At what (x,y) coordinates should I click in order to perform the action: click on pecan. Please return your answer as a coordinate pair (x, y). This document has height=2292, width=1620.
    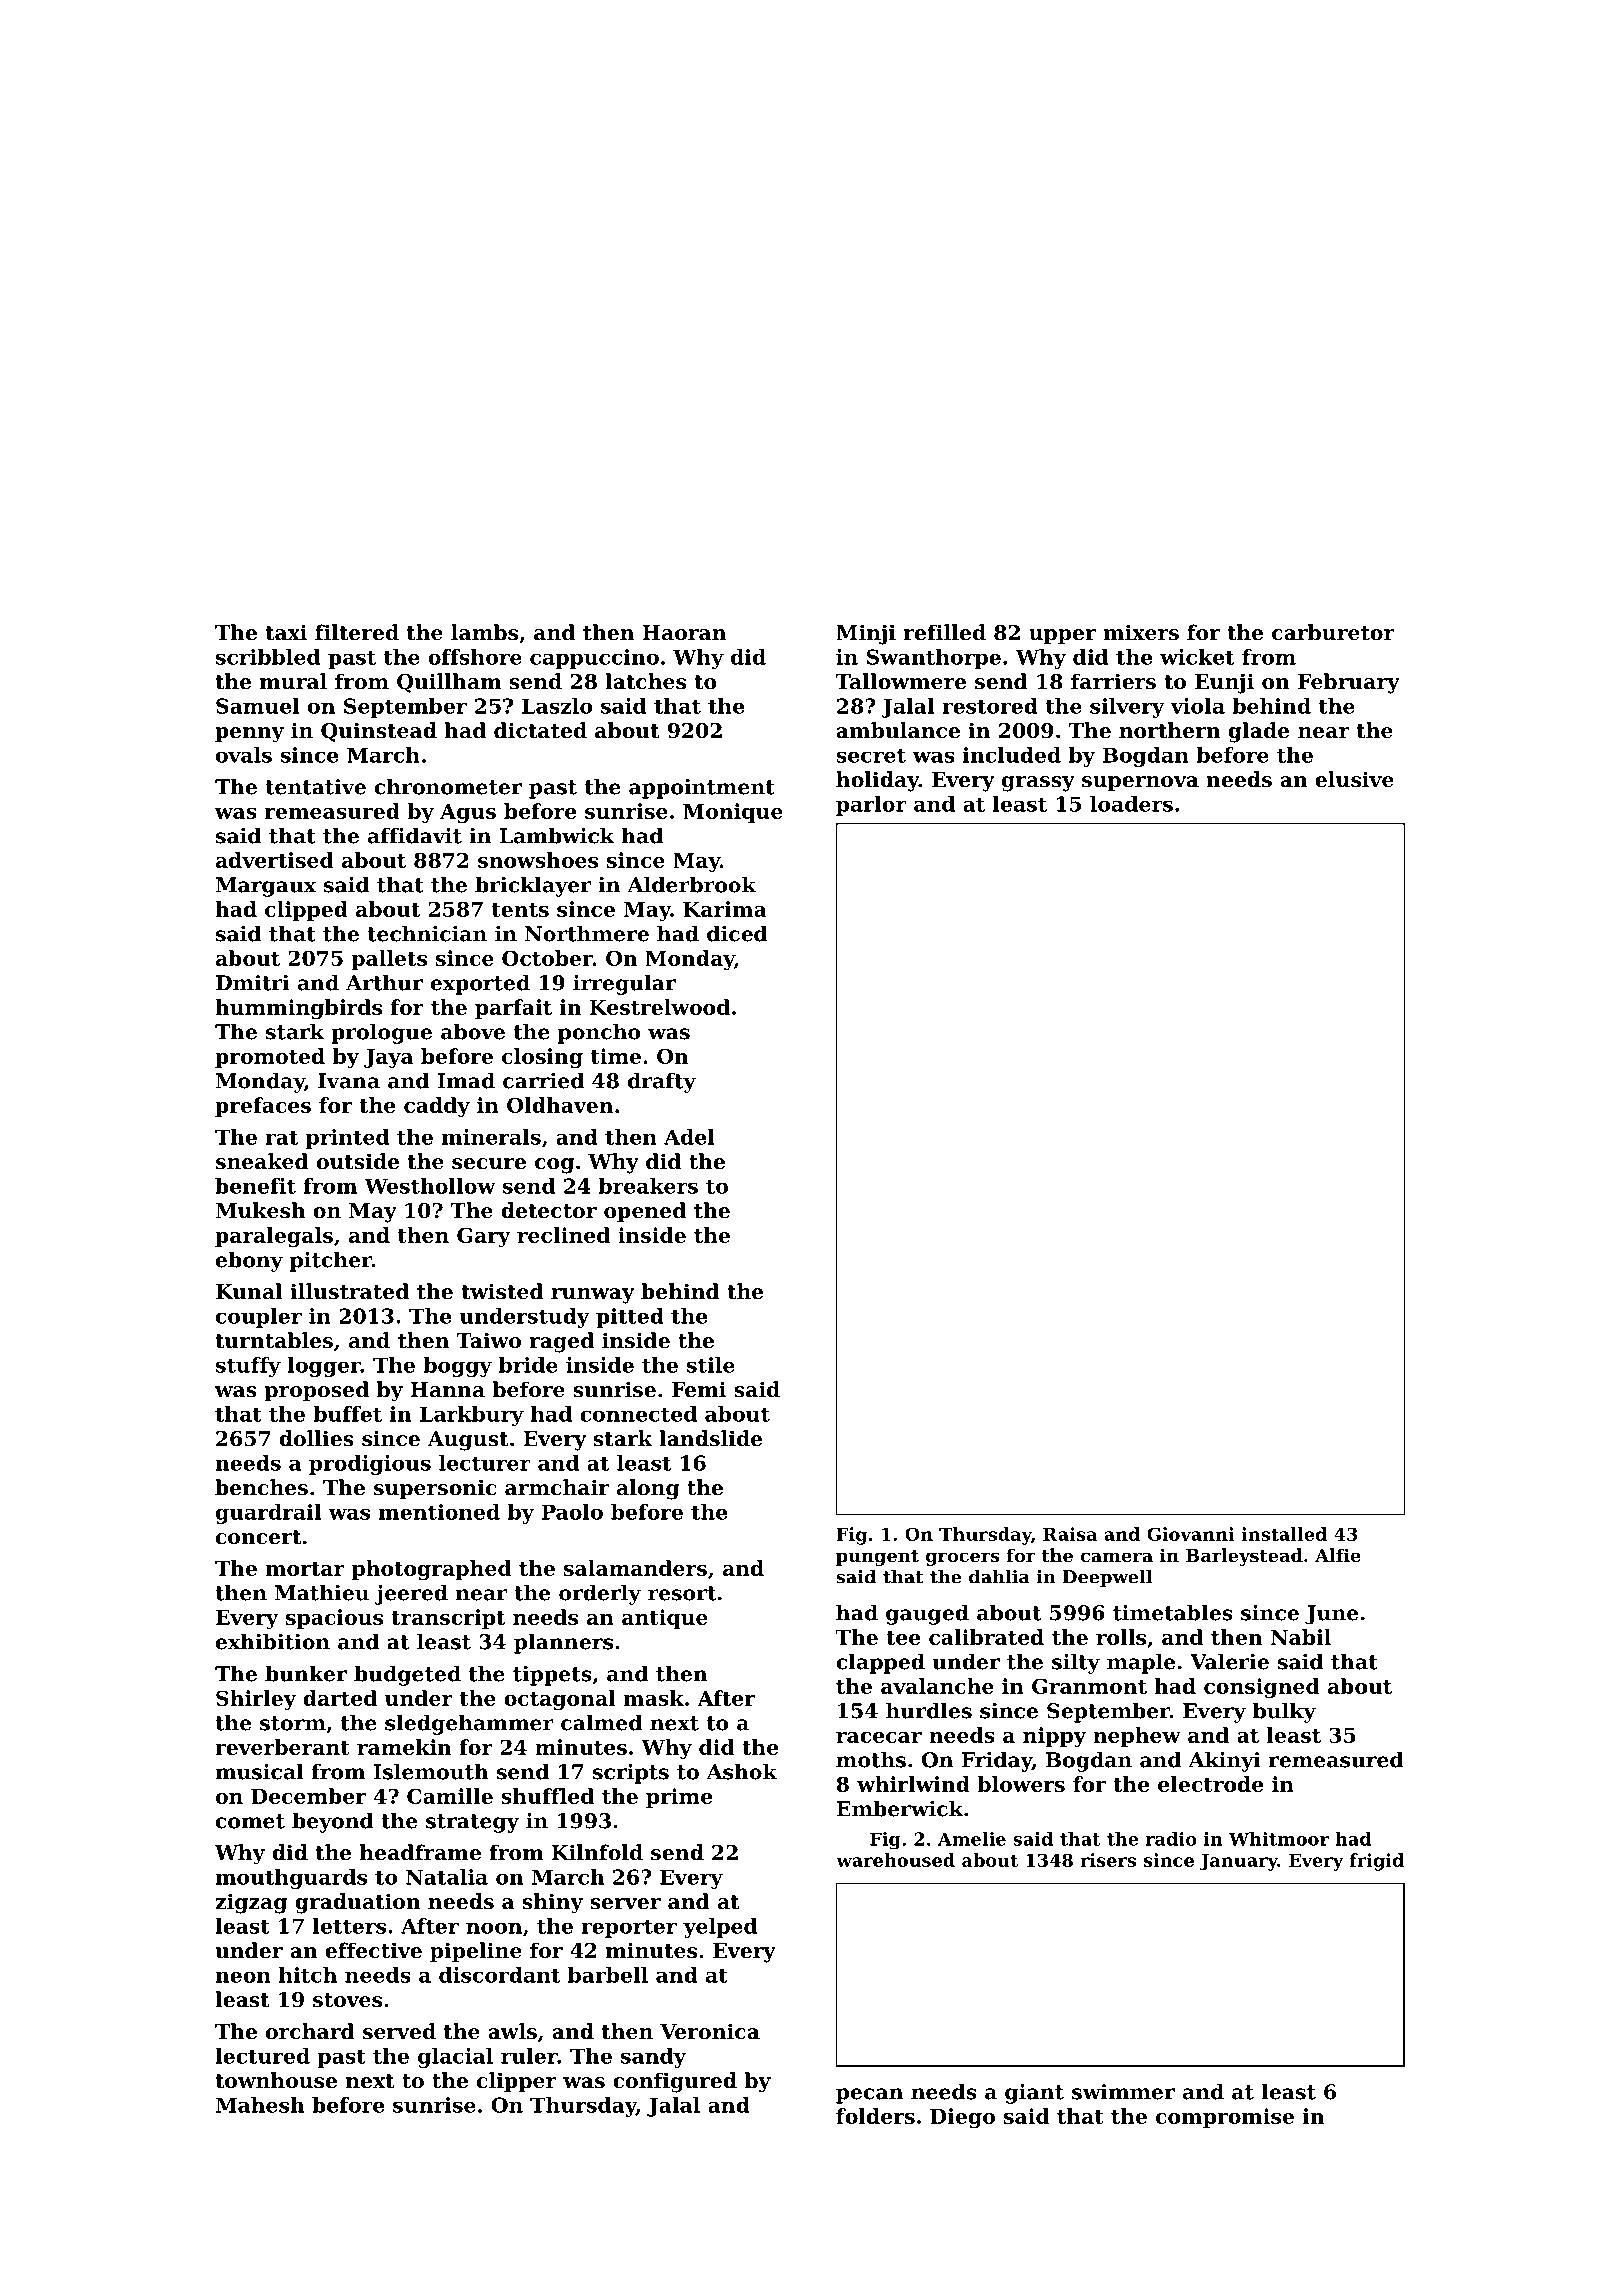
    Looking at the image, I should click on (869, 2096).
